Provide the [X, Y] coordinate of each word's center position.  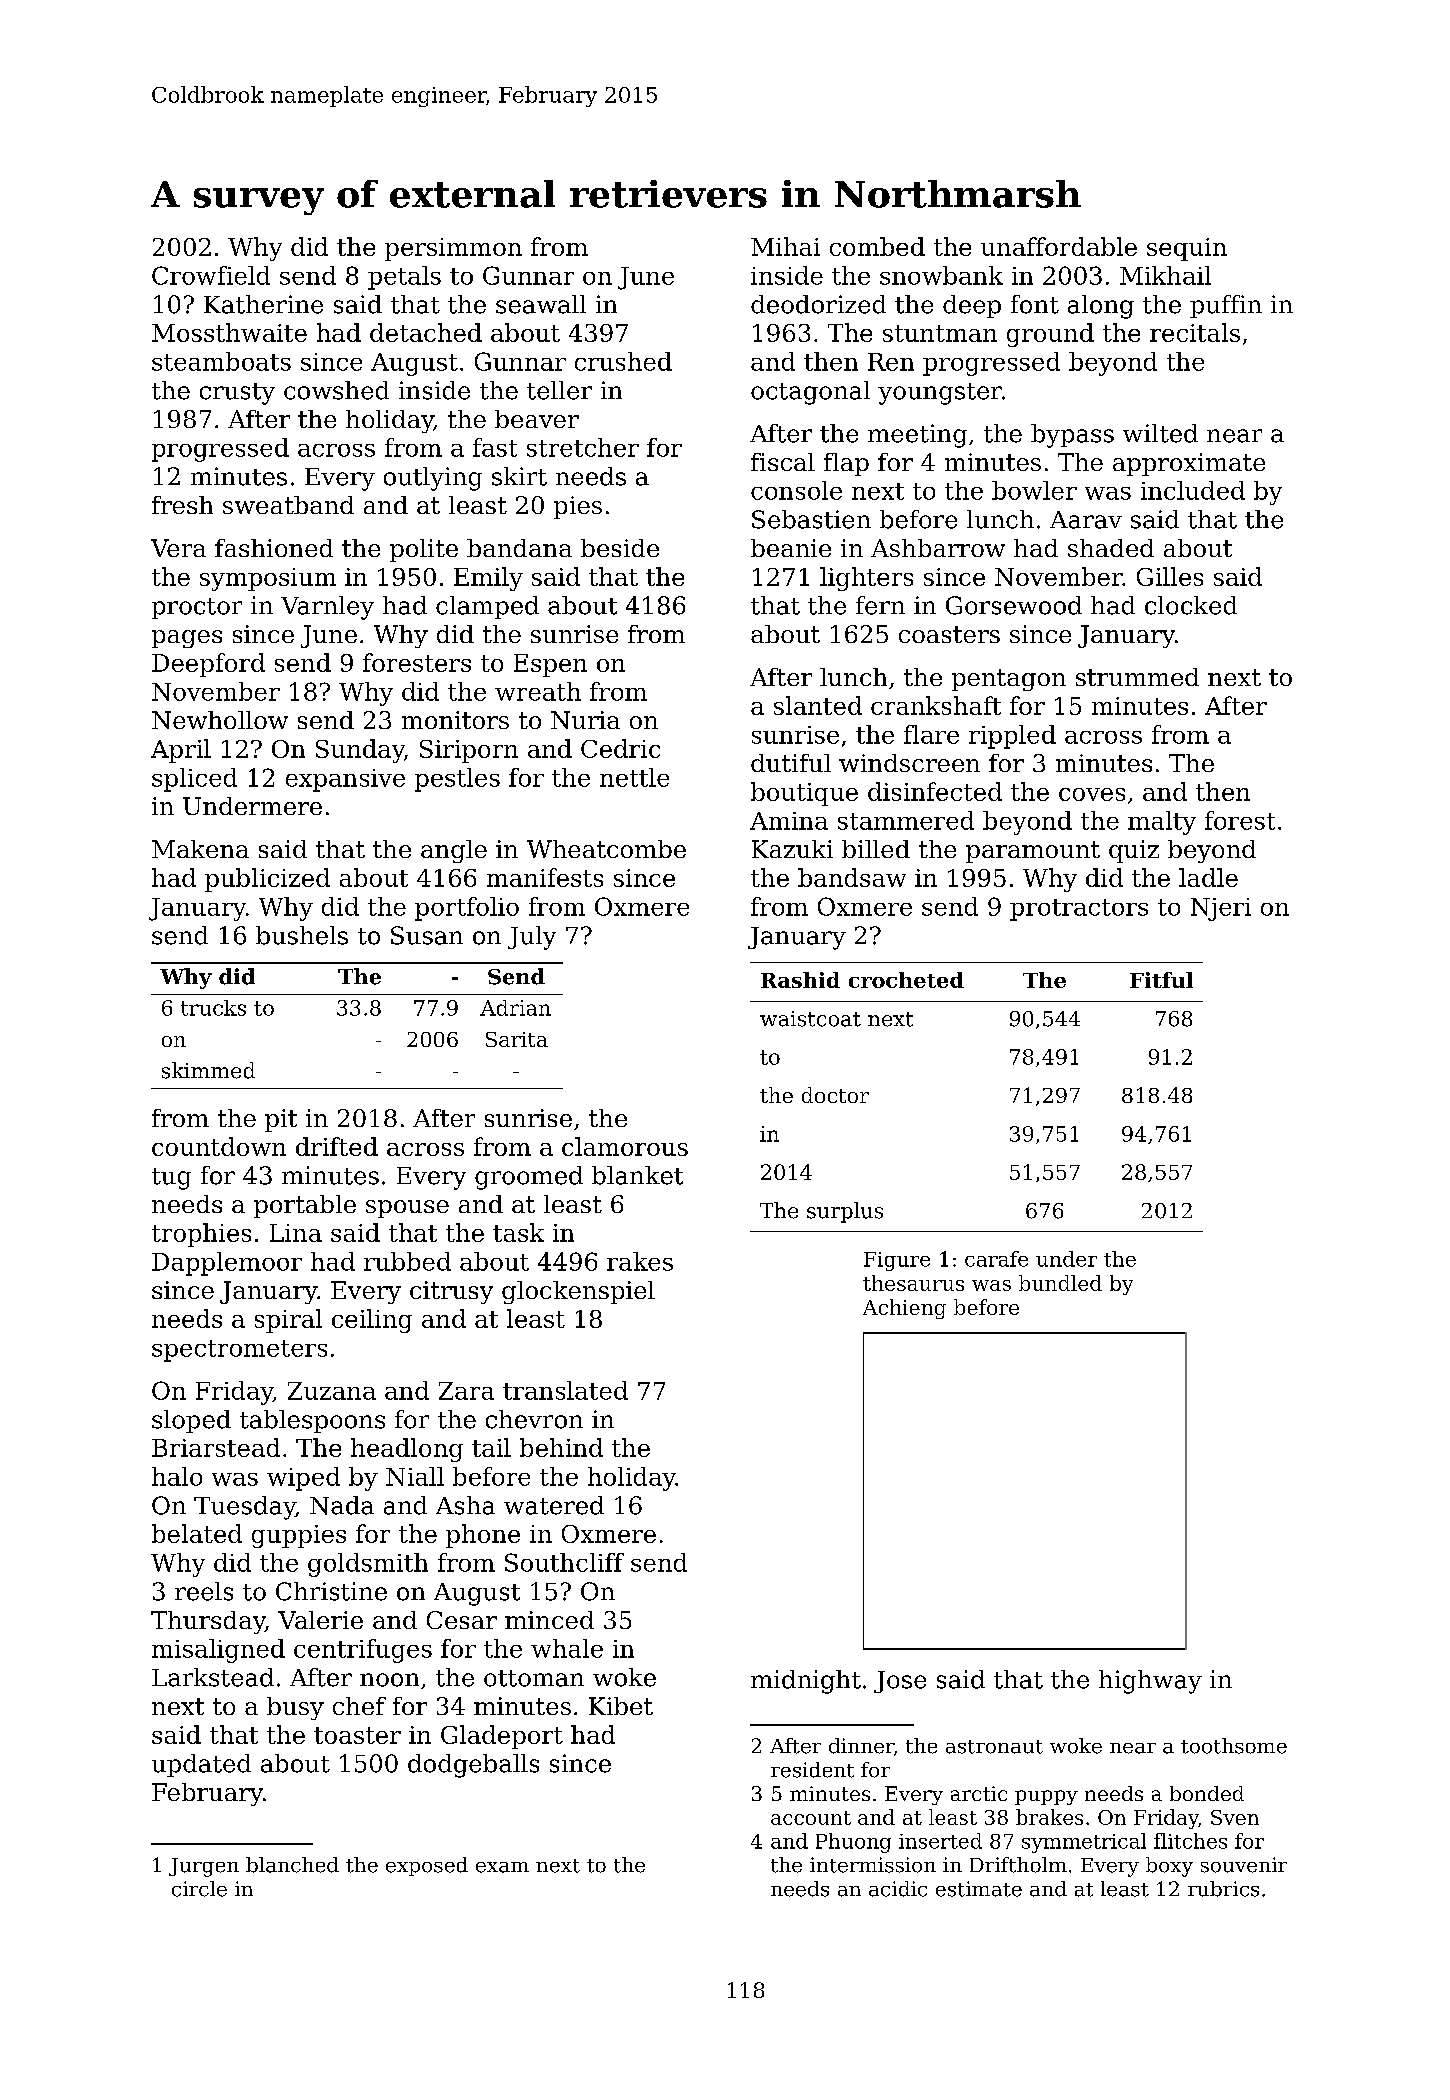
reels [204, 1591]
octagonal [810, 393]
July [532, 938]
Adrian [515, 1008]
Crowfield [211, 275]
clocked [1191, 605]
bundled [1060, 1283]
